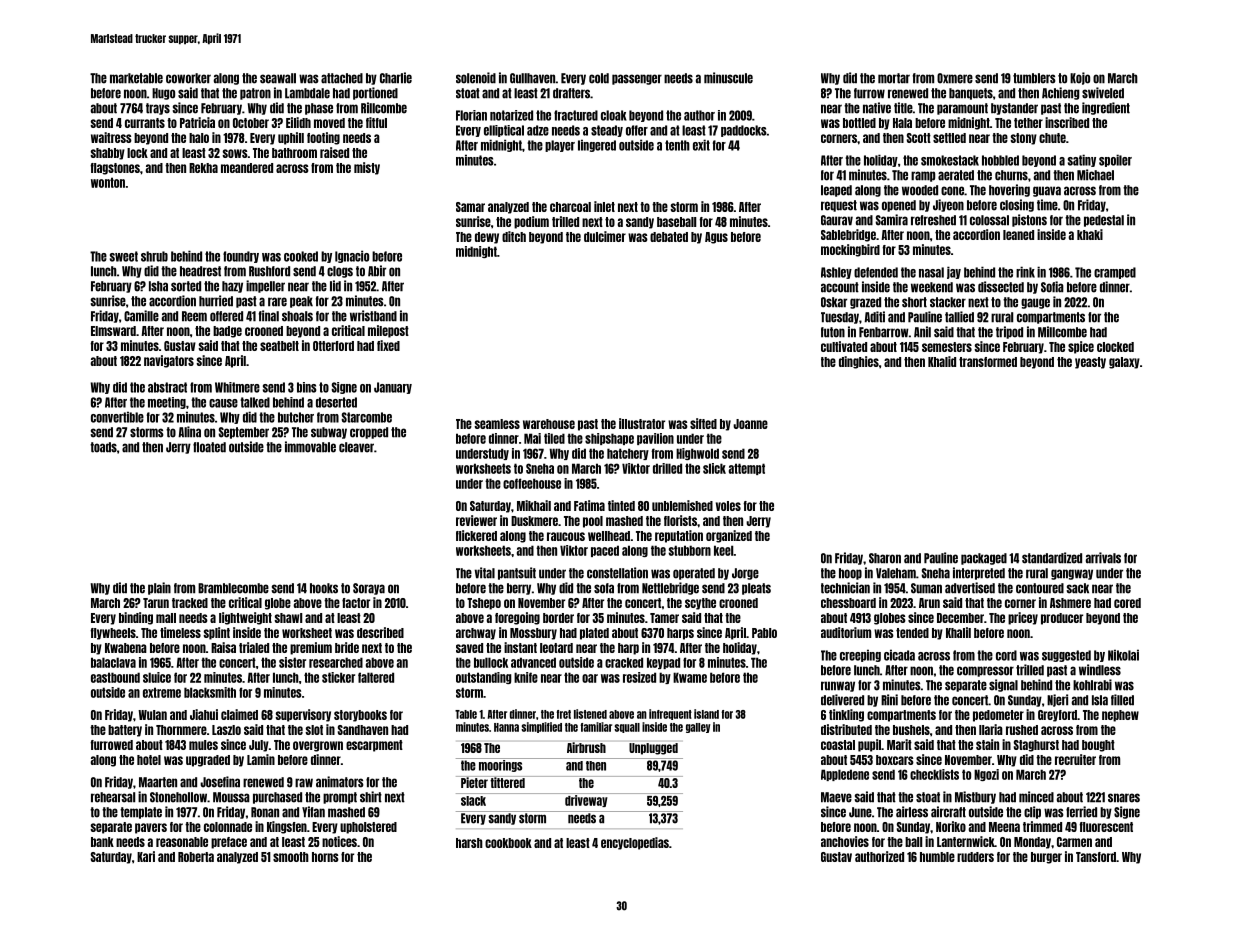  What do you see at coordinates (637, 79) in the image?
I see `passenger` at bounding box center [637, 79].
